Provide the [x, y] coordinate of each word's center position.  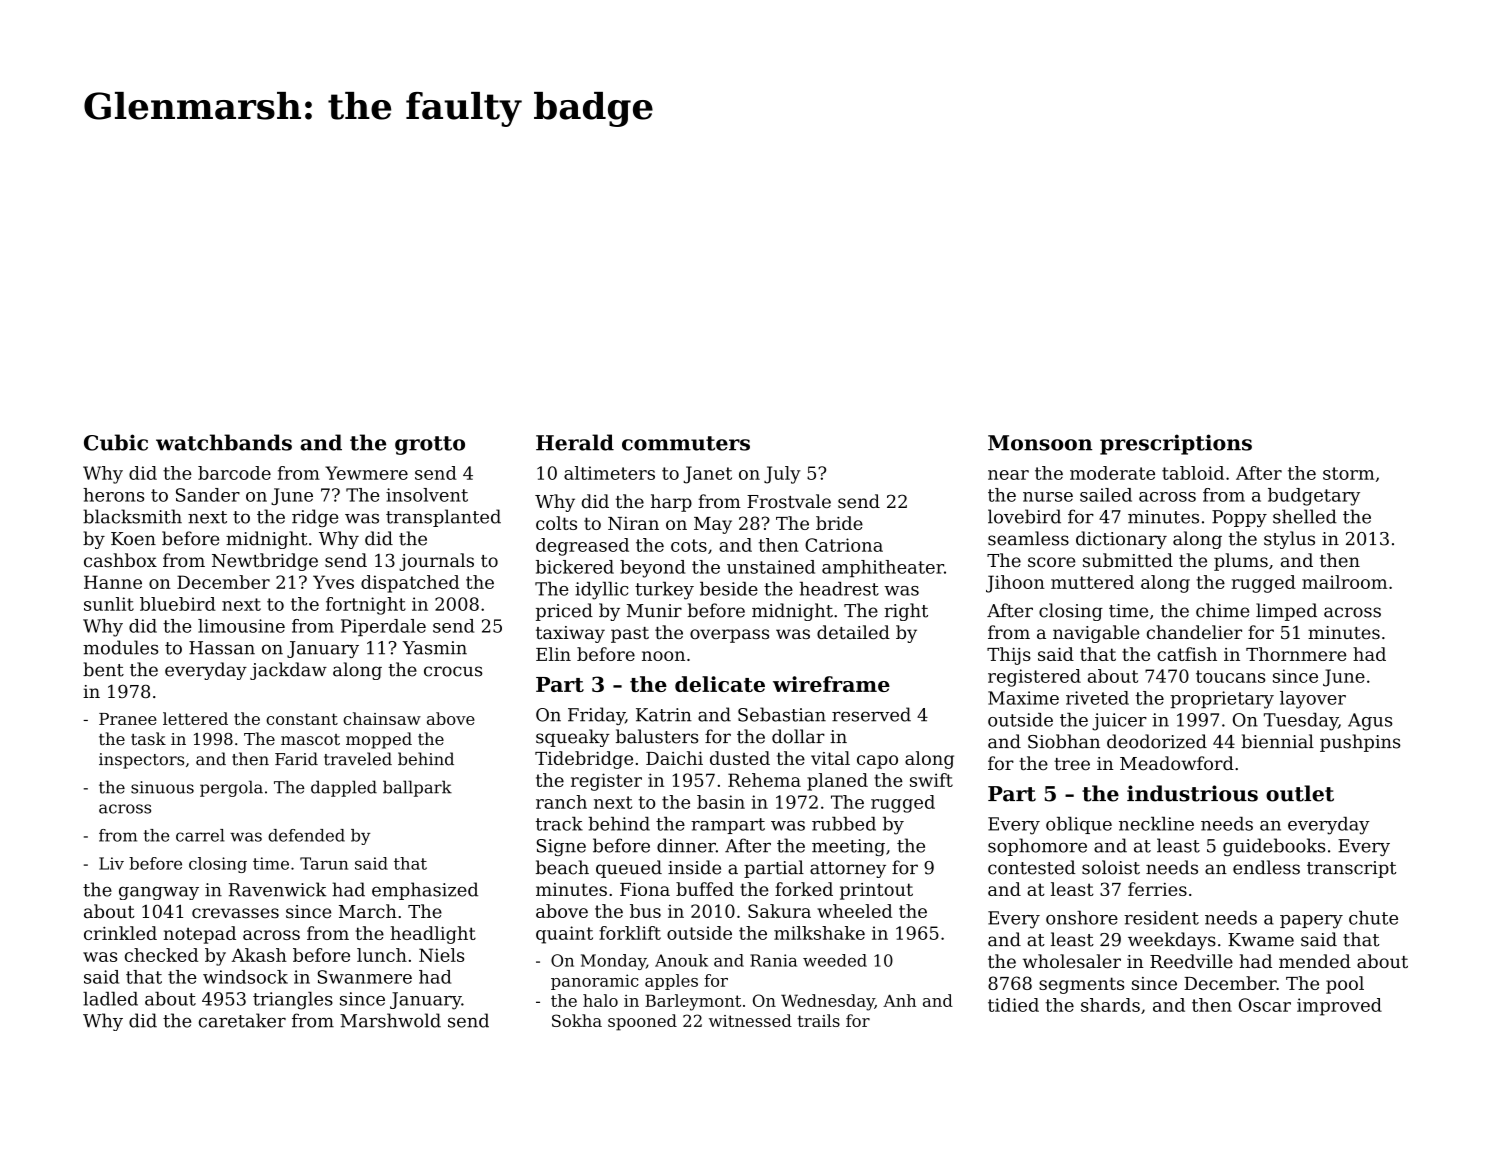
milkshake [819, 933]
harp [671, 503]
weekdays [1172, 941]
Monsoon [1040, 443]
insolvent [427, 495]
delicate [720, 684]
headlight [433, 935]
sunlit [109, 604]
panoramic [595, 982]
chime [1222, 610]
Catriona [844, 545]
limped [1286, 612]
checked [161, 955]
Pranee [128, 719]
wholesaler [1072, 961]
